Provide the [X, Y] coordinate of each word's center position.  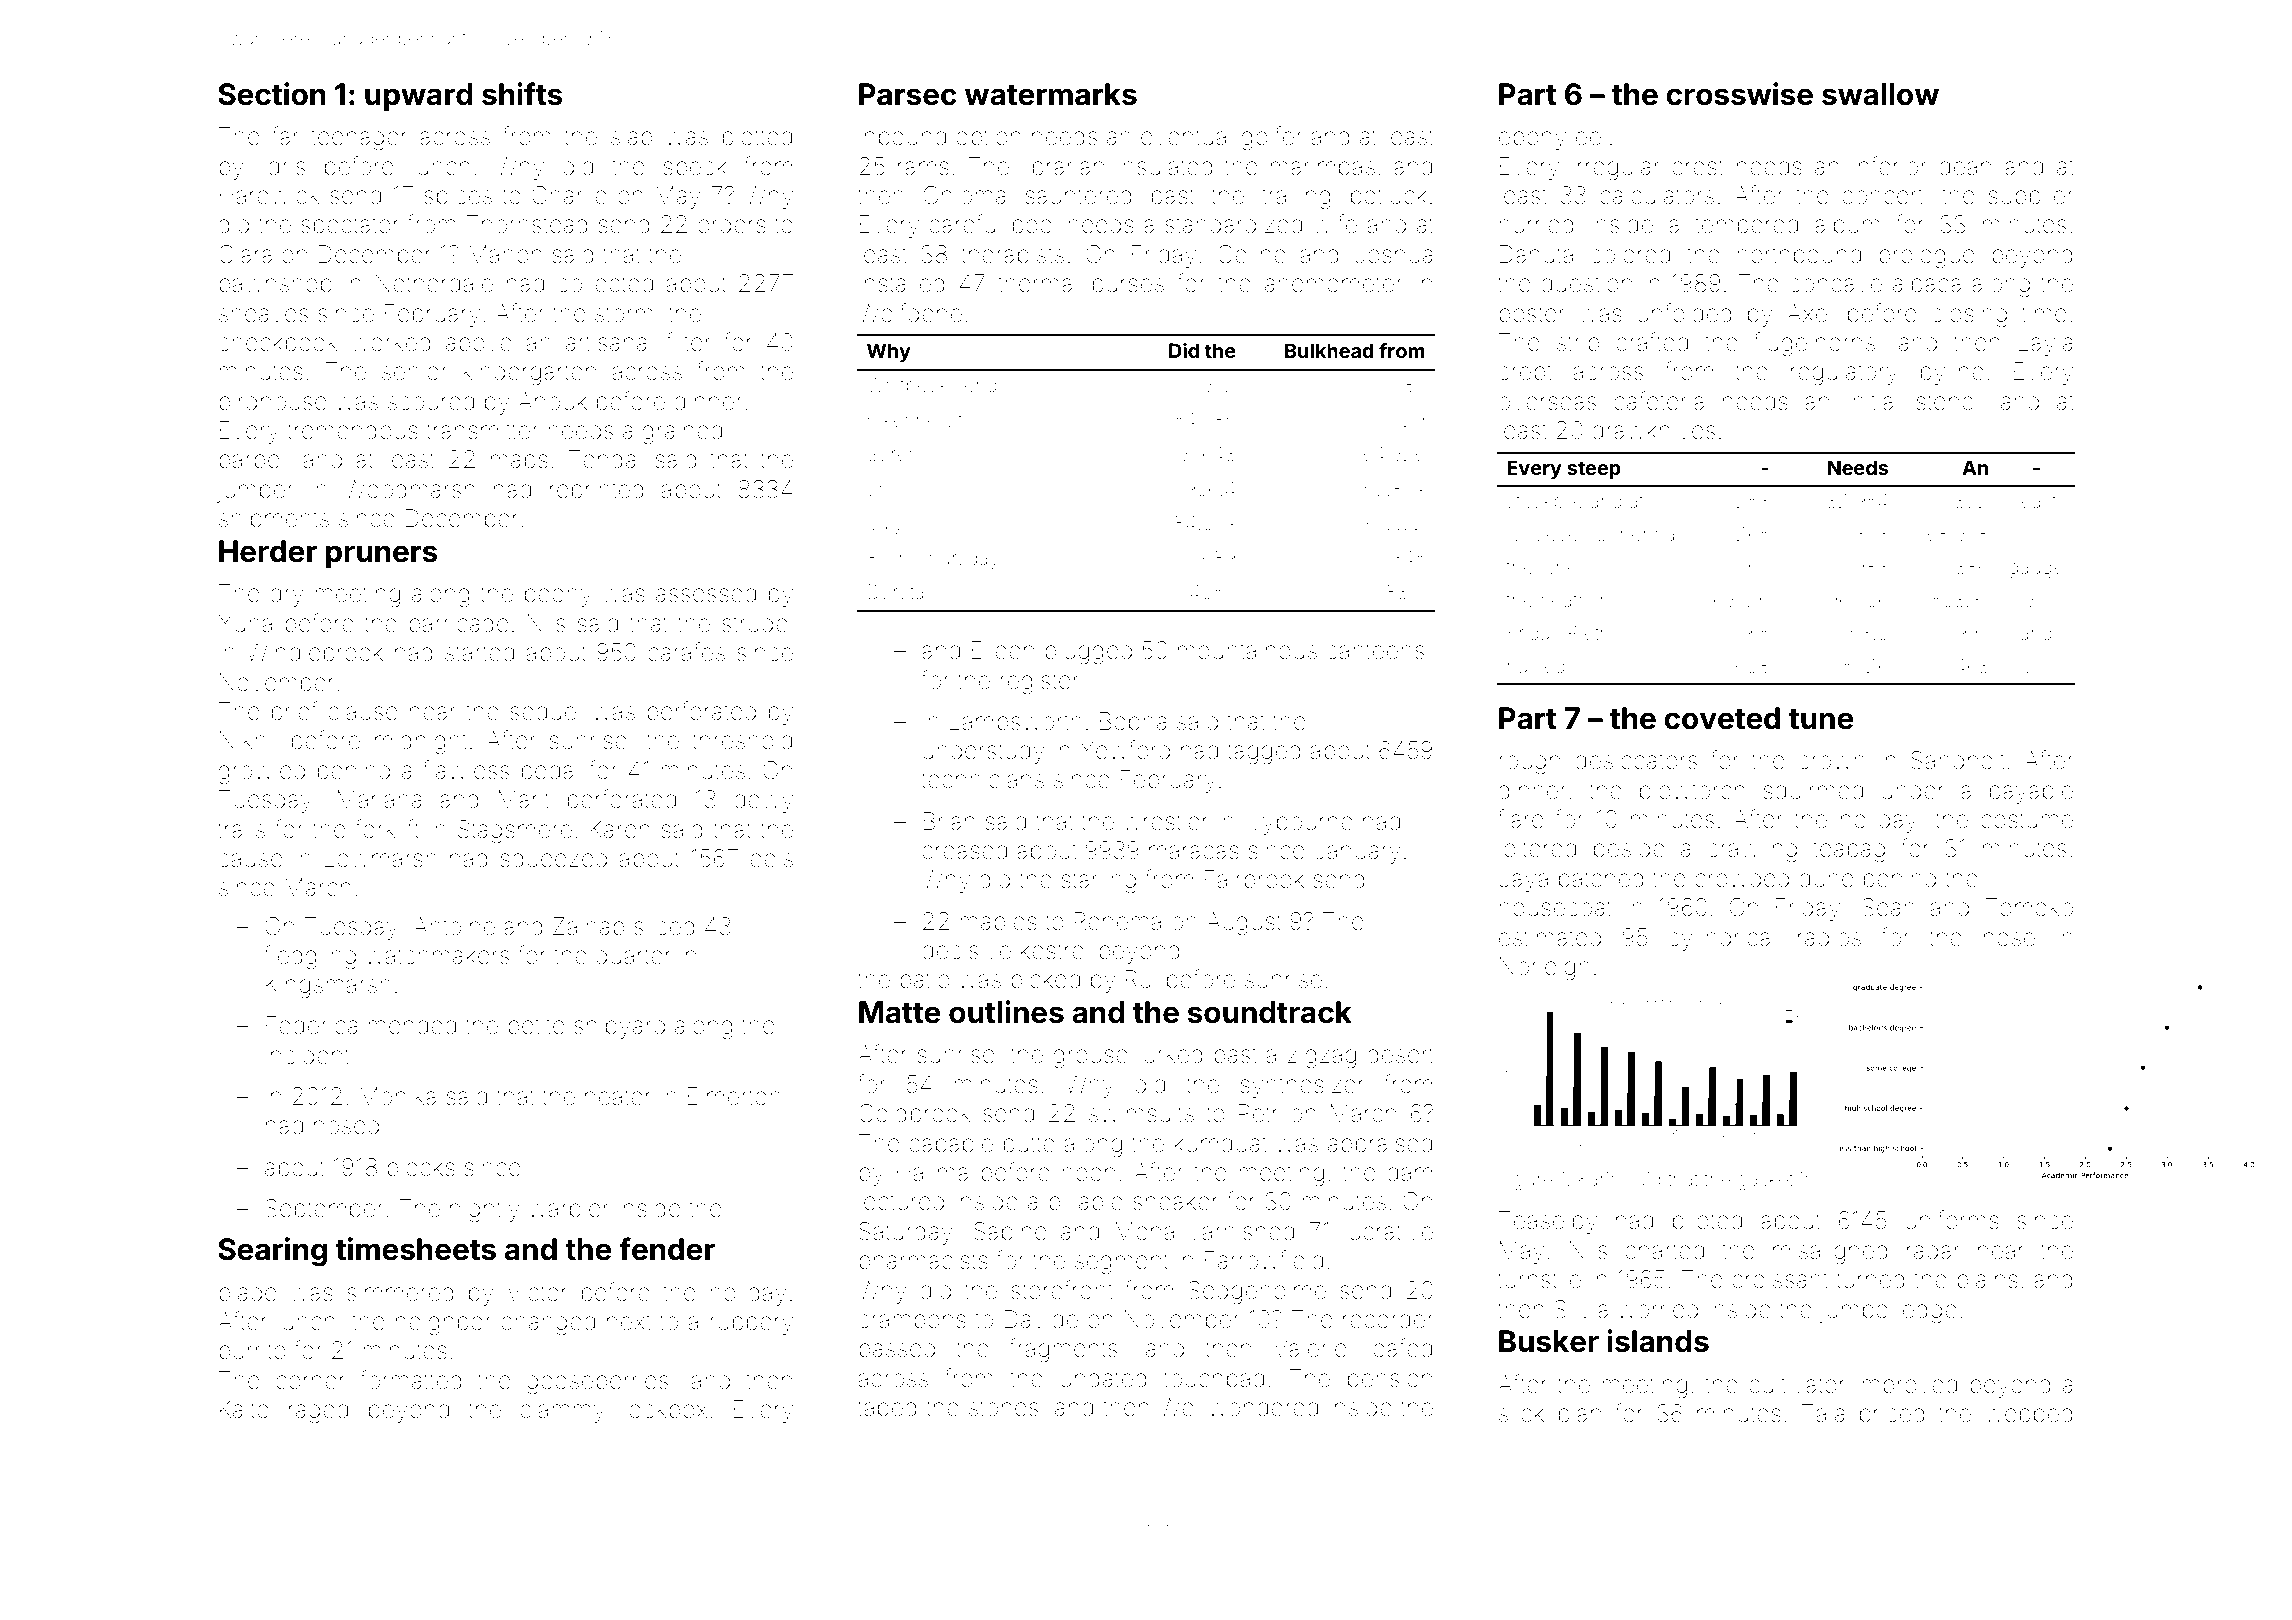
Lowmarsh [381, 858]
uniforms [1952, 1220]
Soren [893, 453]
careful [965, 224]
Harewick [269, 195]
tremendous [352, 430]
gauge [2036, 571]
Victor [537, 1292]
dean [1965, 166]
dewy [763, 801]
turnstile [1539, 1279]
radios [1829, 937]
